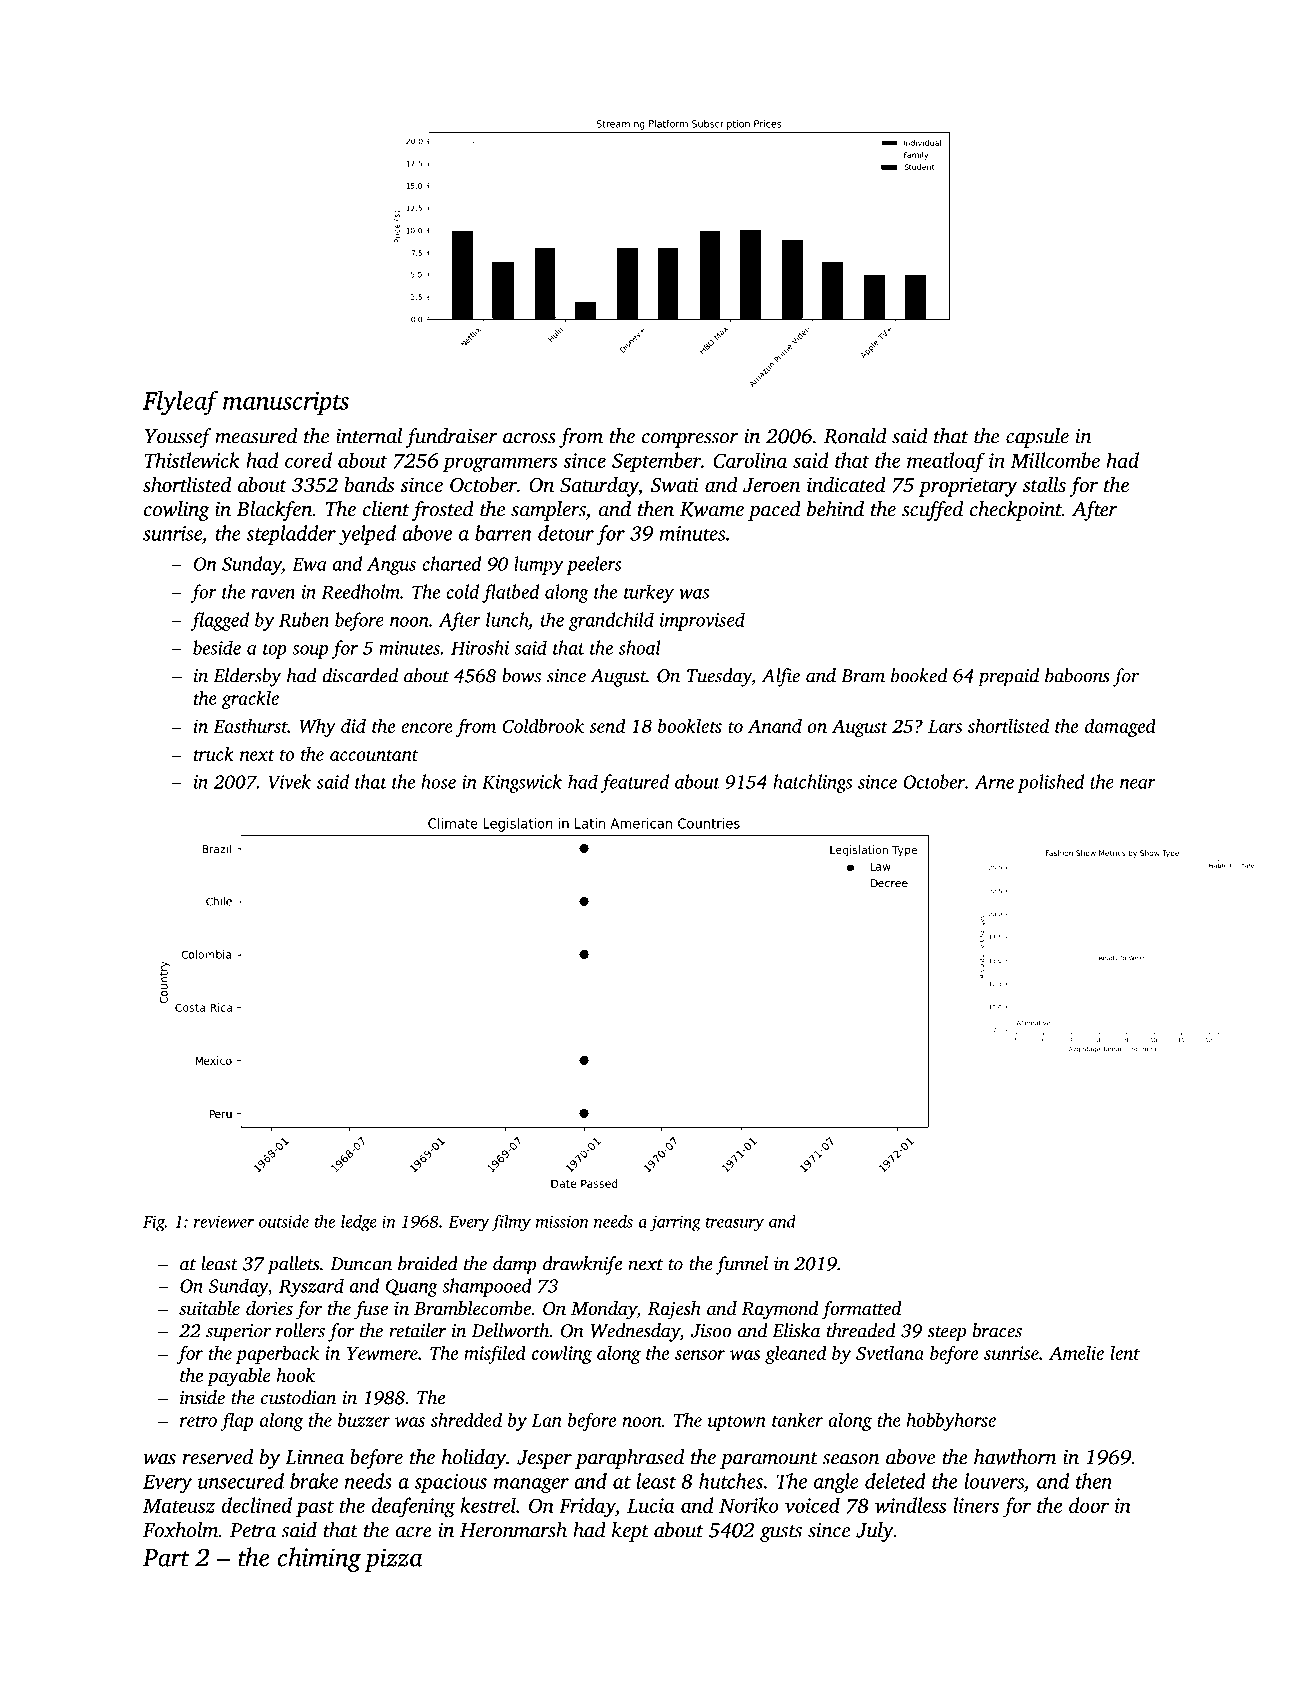 The width and height of the screenshot is (1304, 1688). What do you see at coordinates (284, 1221) in the screenshot?
I see `outside` at bounding box center [284, 1221].
